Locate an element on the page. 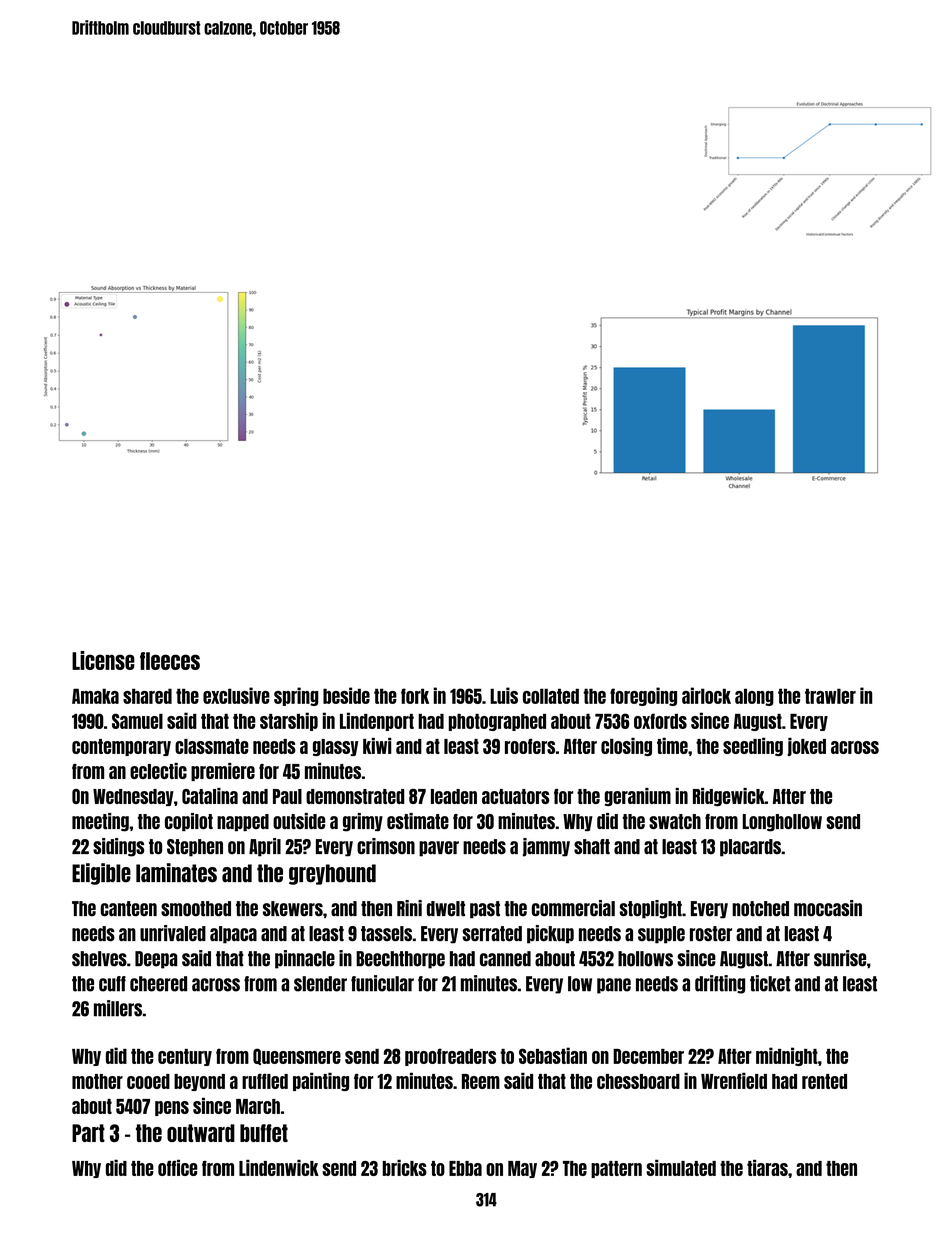 The height and width of the page is (1233, 952). skewers is located at coordinates (293, 909).
